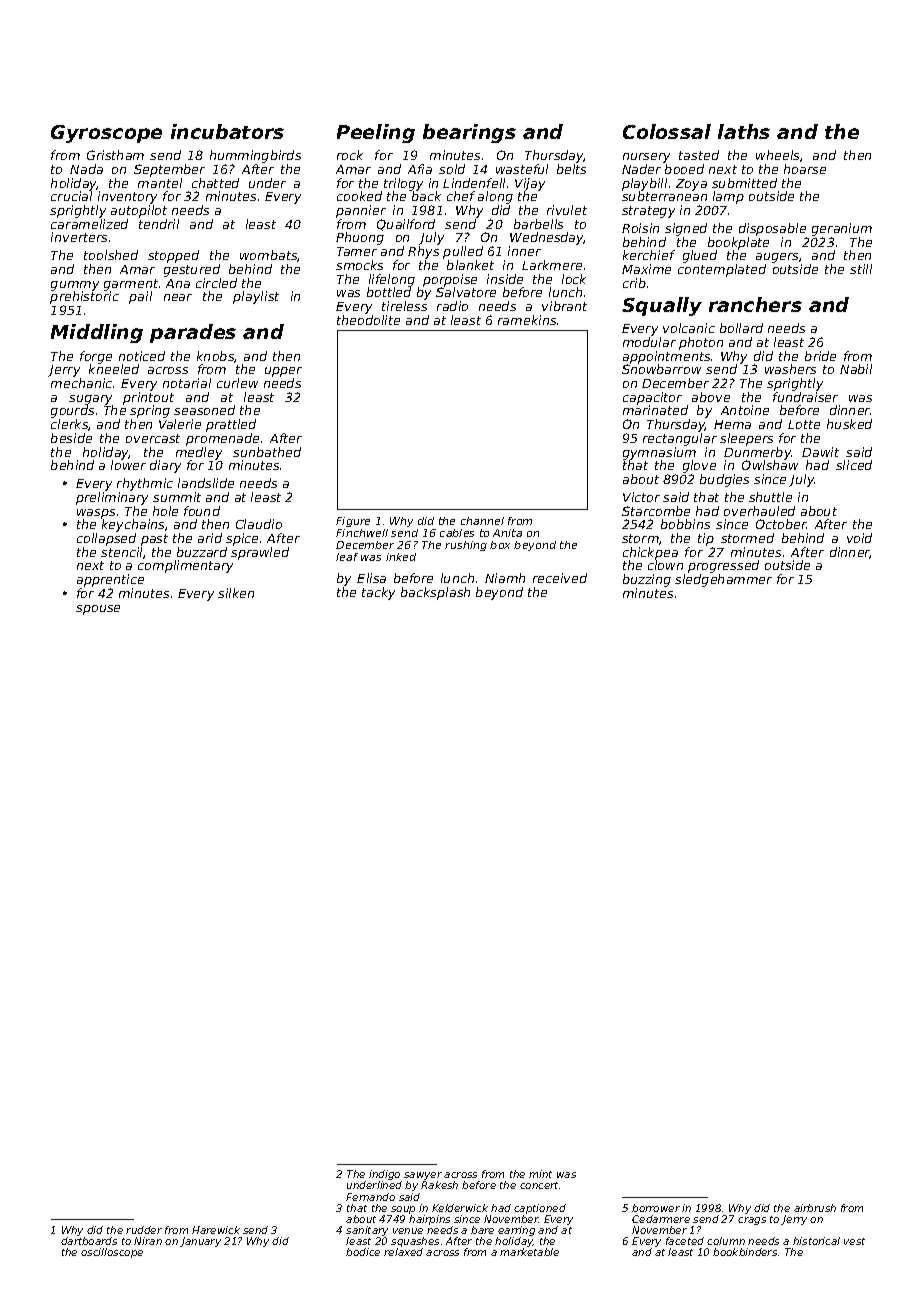  I want to click on oscilloscope, so click(112, 1253).
